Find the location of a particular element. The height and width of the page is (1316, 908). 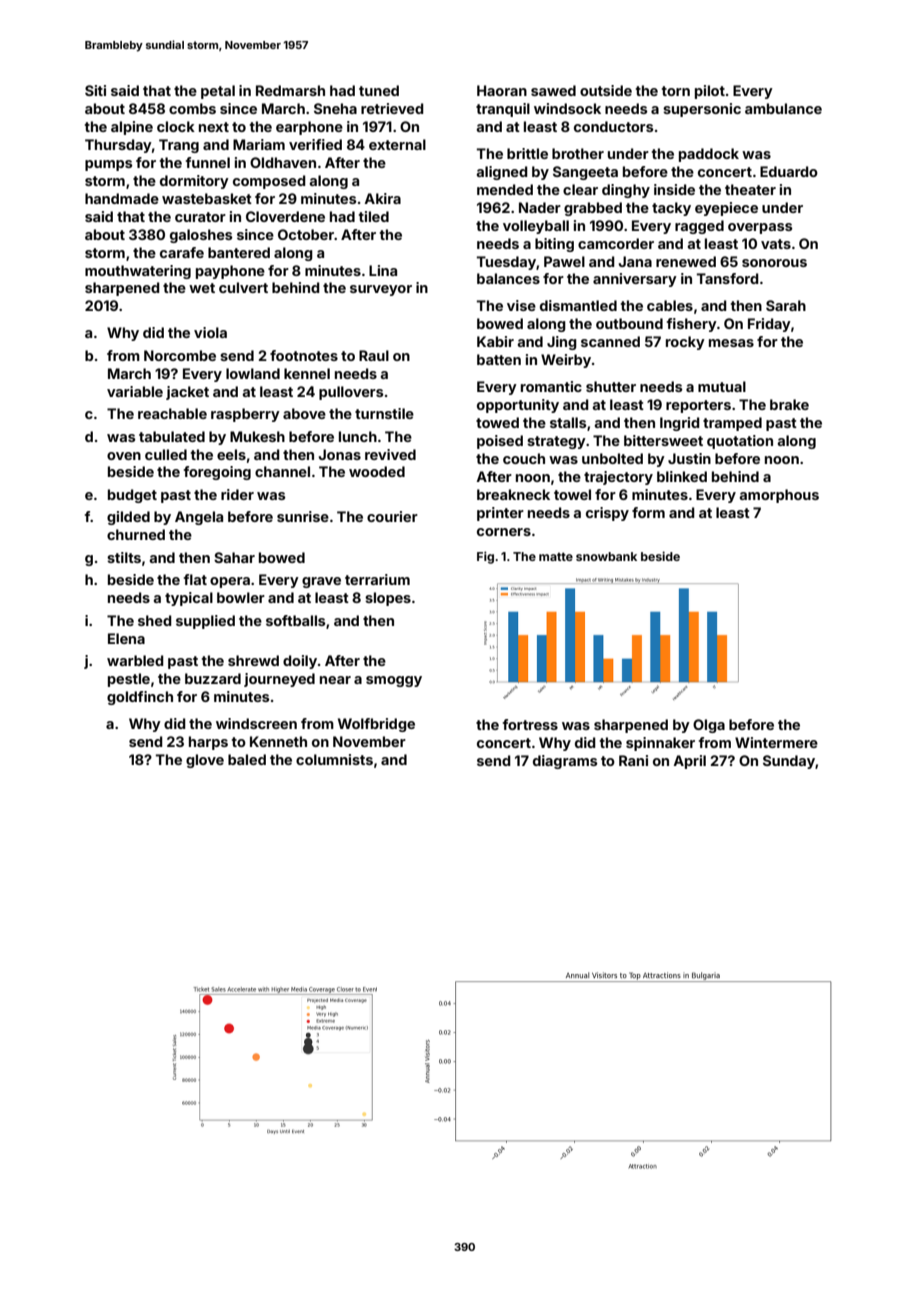

rocky is located at coordinates (685, 343).
